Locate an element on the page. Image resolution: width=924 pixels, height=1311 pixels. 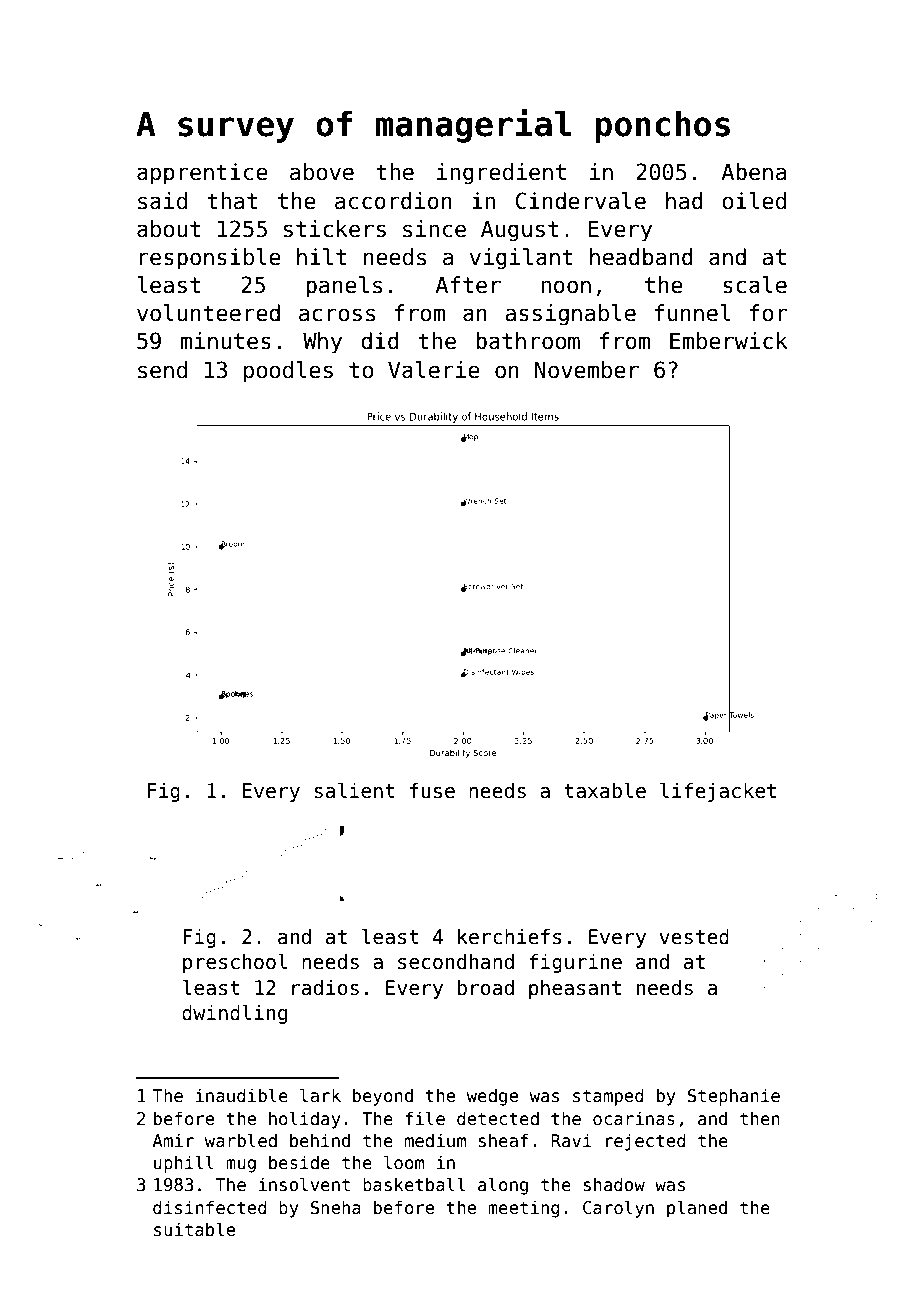
minutes is located at coordinates (225, 341).
